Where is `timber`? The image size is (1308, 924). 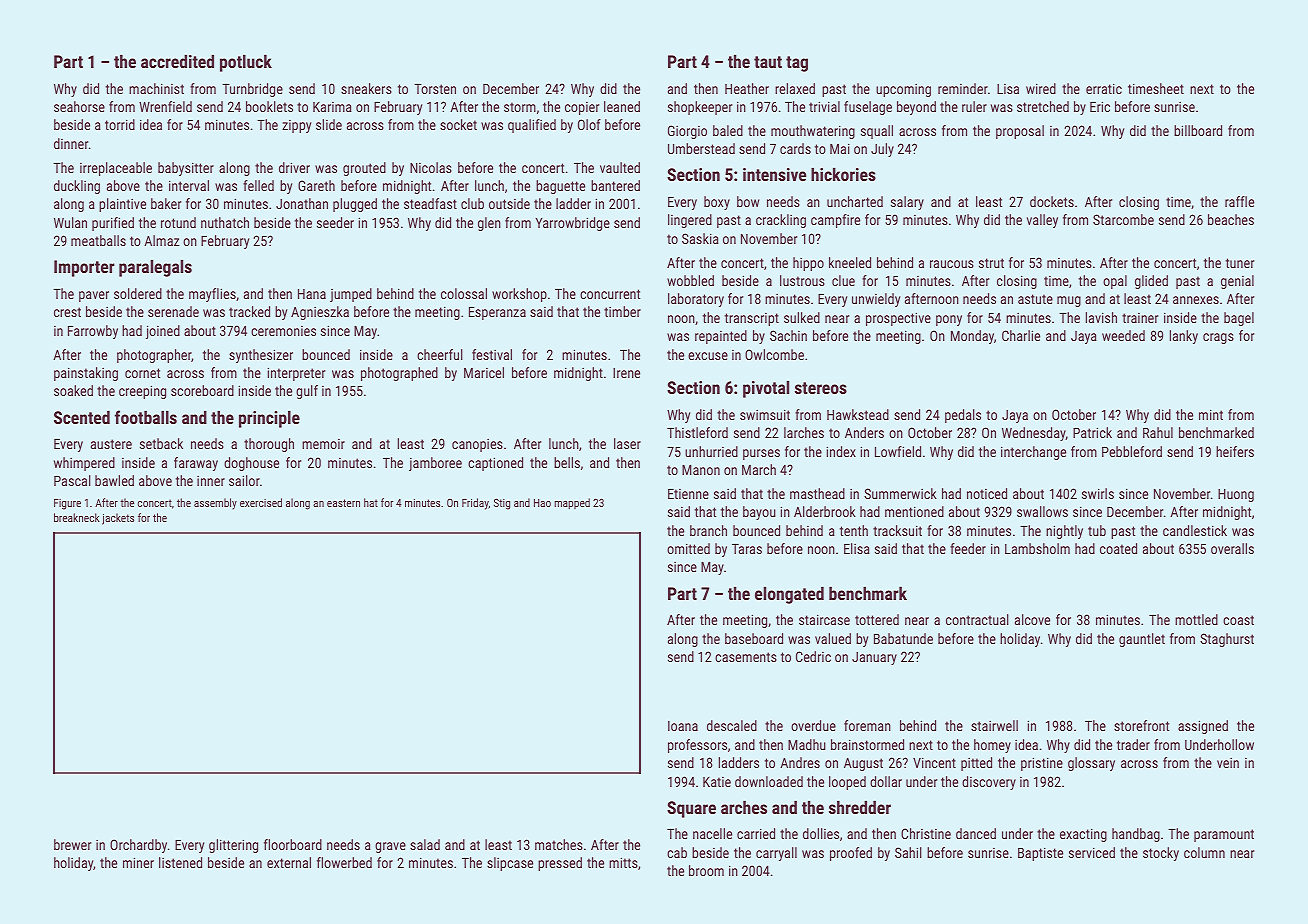 timber is located at coordinates (622, 311).
